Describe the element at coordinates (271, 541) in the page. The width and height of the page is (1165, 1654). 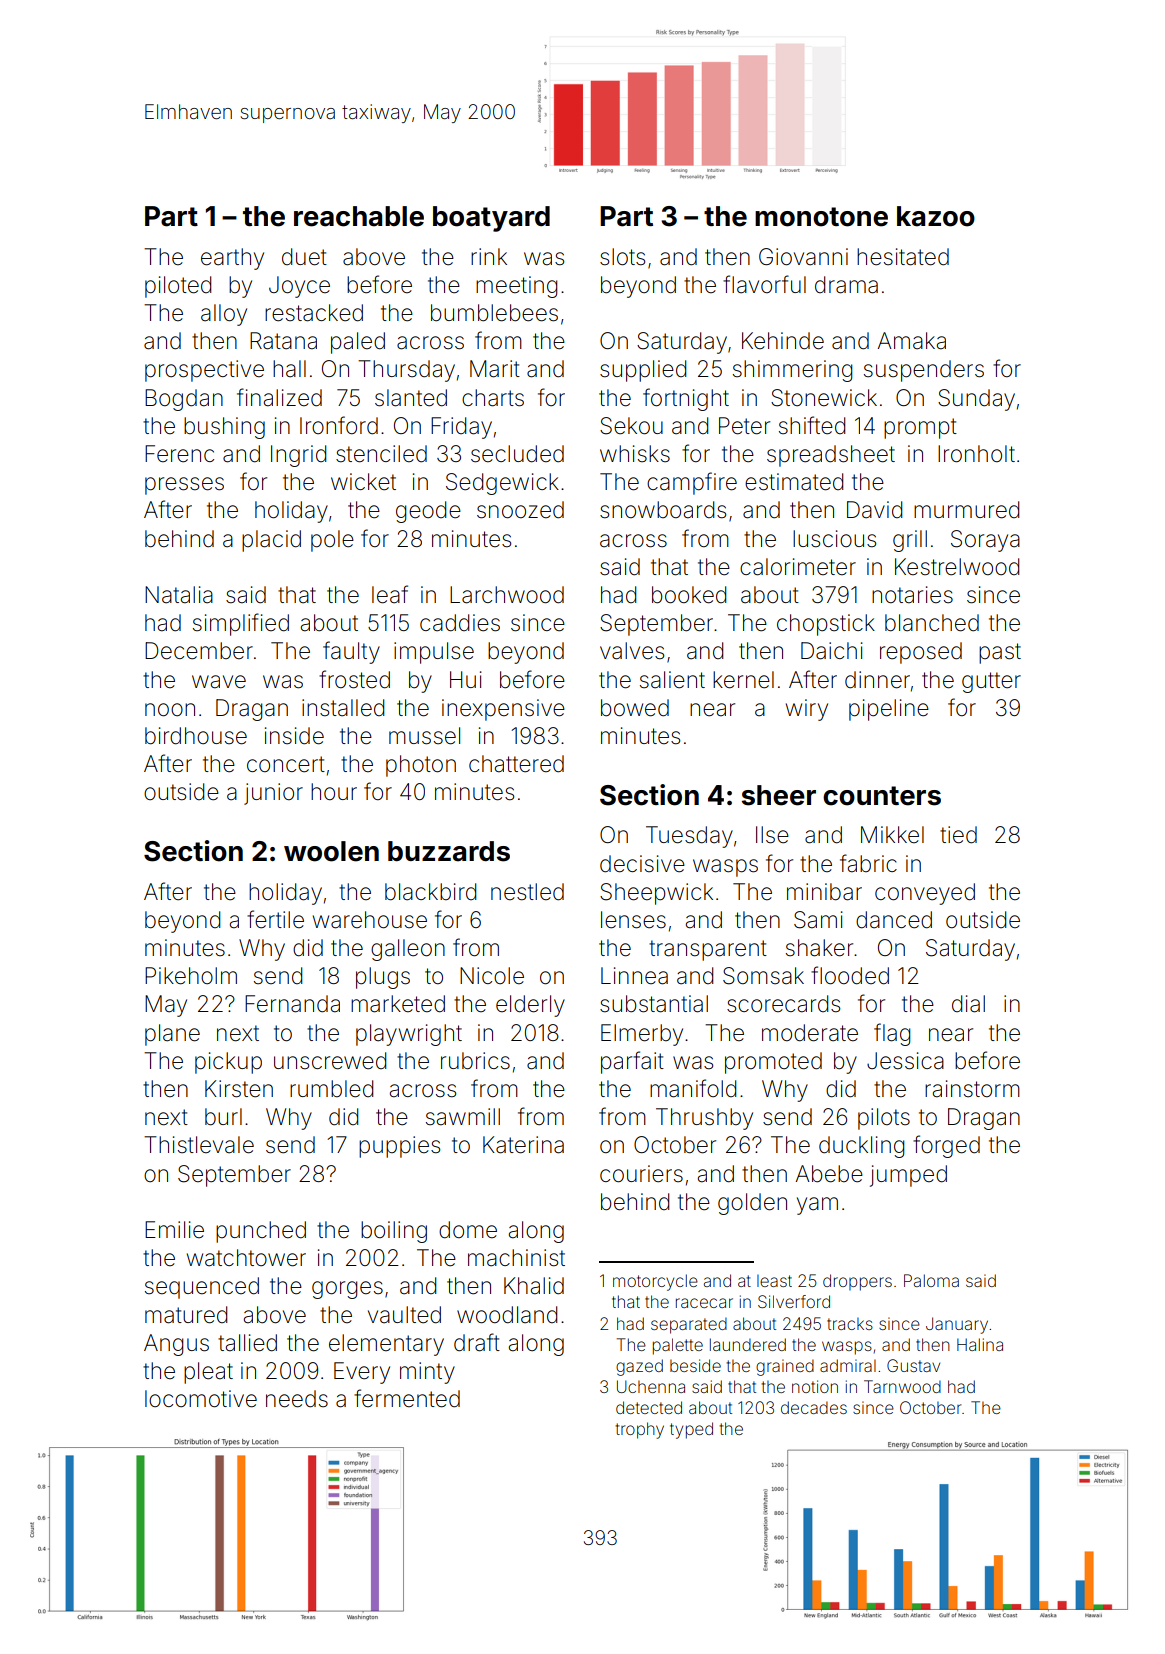
I see `placid` at that location.
